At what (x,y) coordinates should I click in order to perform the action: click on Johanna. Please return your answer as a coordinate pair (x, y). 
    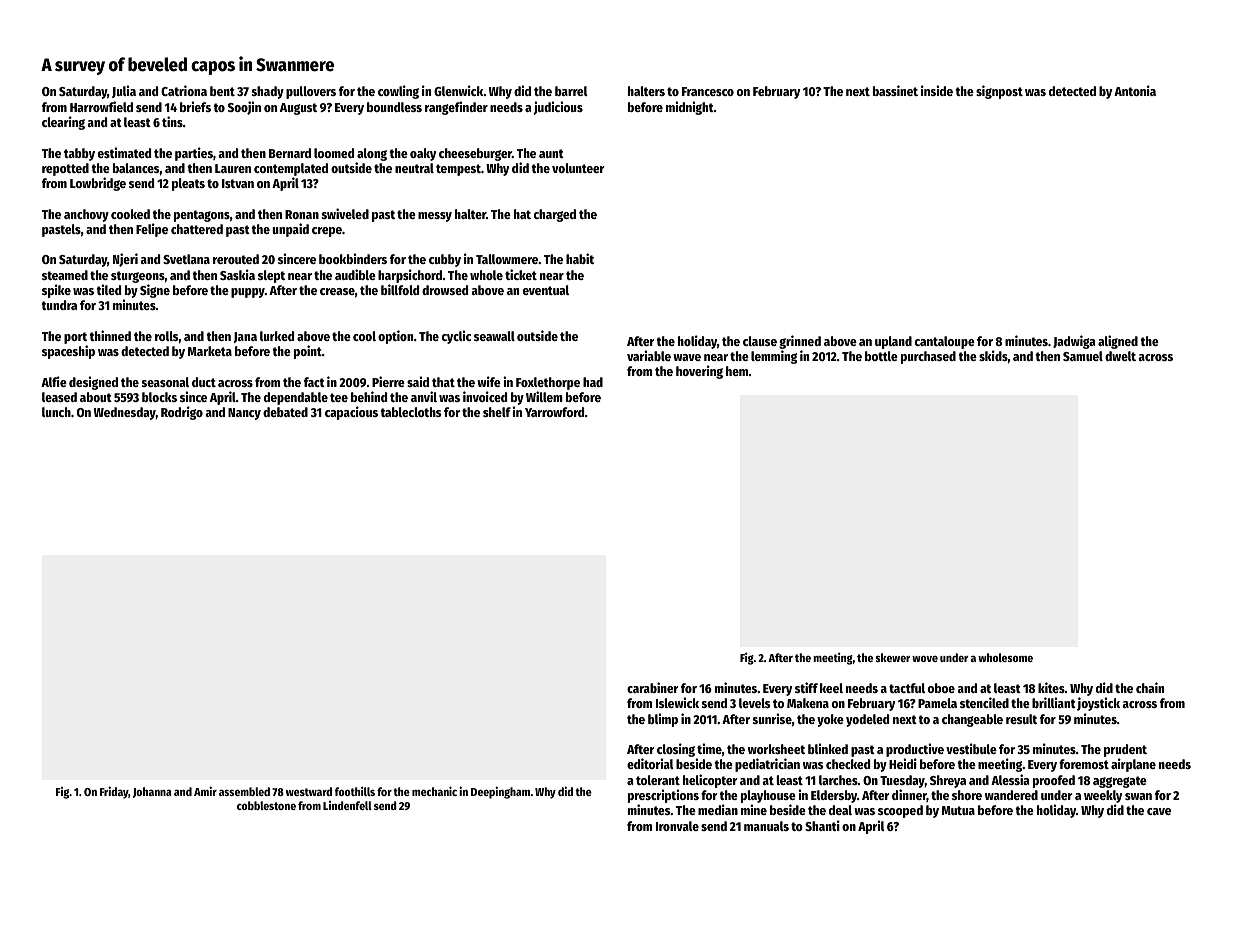
    Looking at the image, I should click on (152, 792).
